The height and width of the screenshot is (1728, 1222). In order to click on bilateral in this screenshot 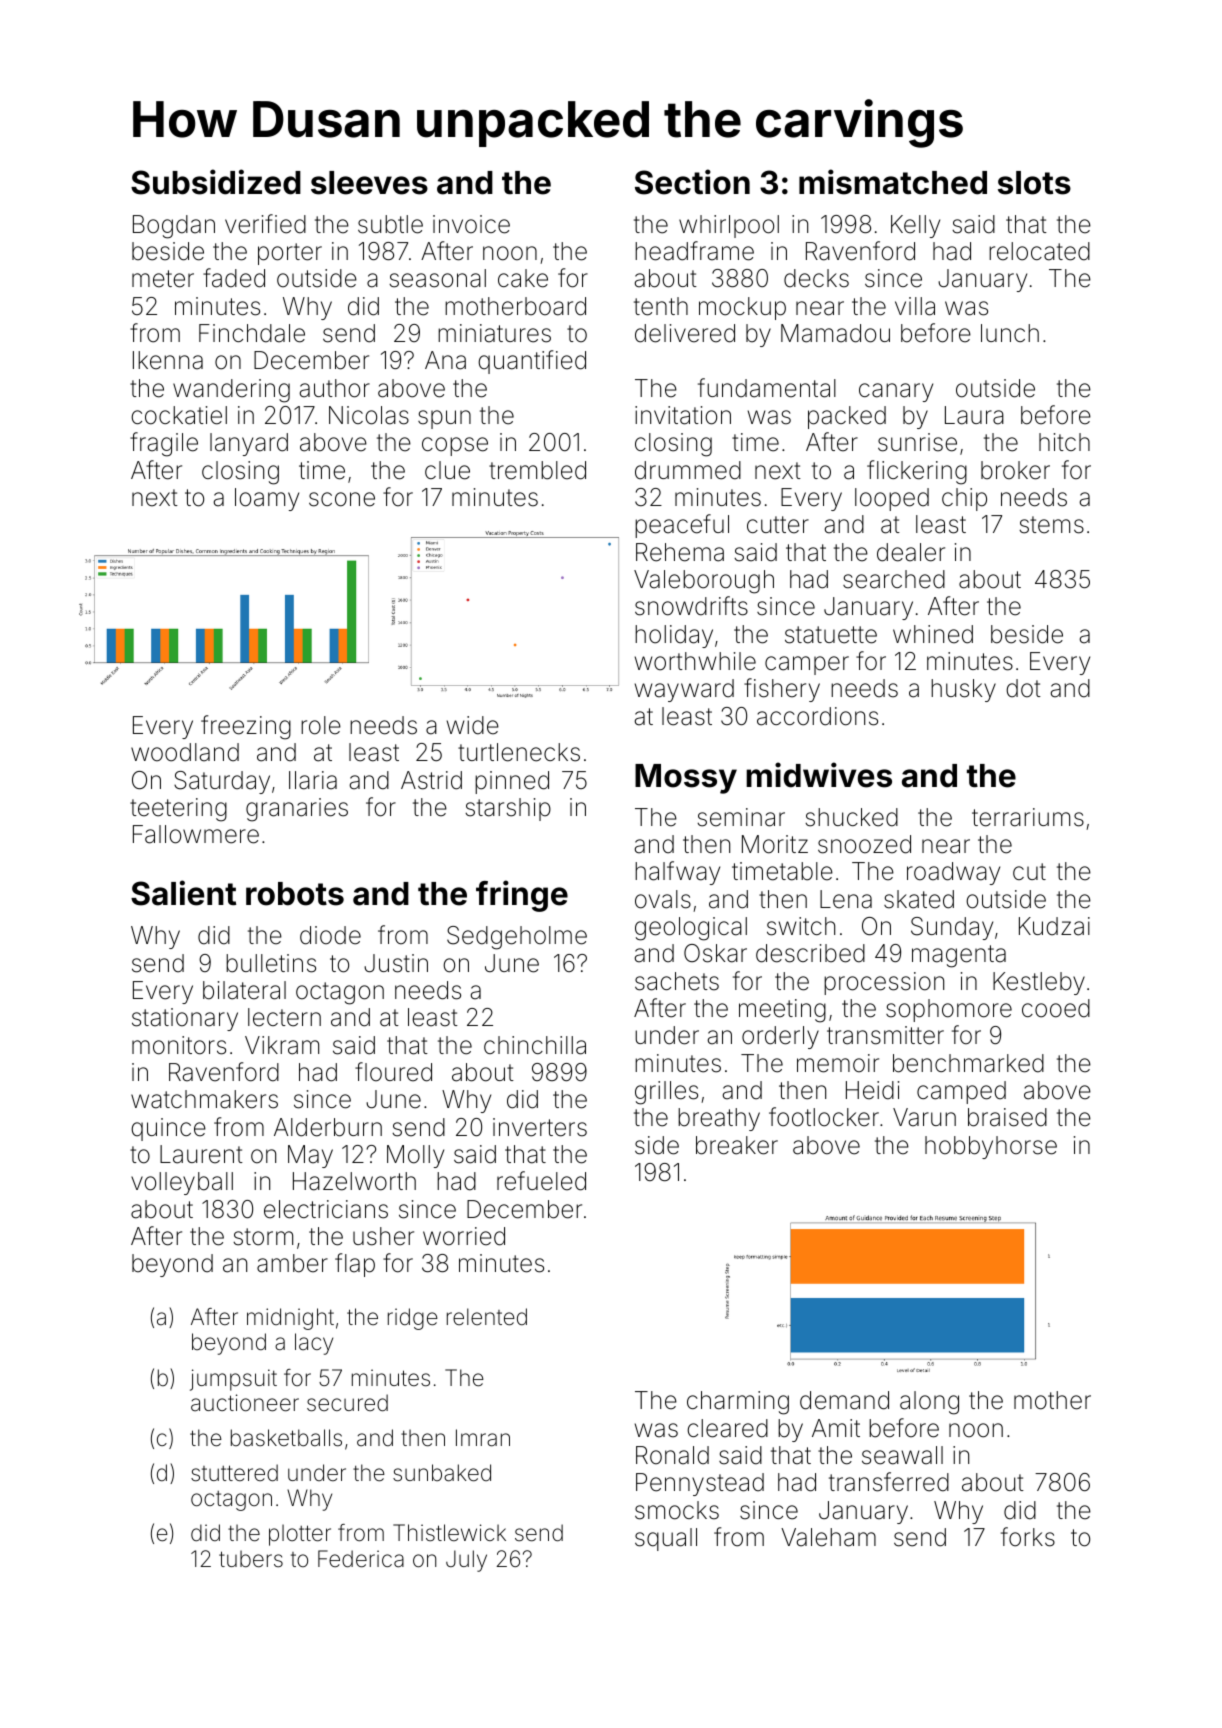, I will do `click(244, 990)`.
